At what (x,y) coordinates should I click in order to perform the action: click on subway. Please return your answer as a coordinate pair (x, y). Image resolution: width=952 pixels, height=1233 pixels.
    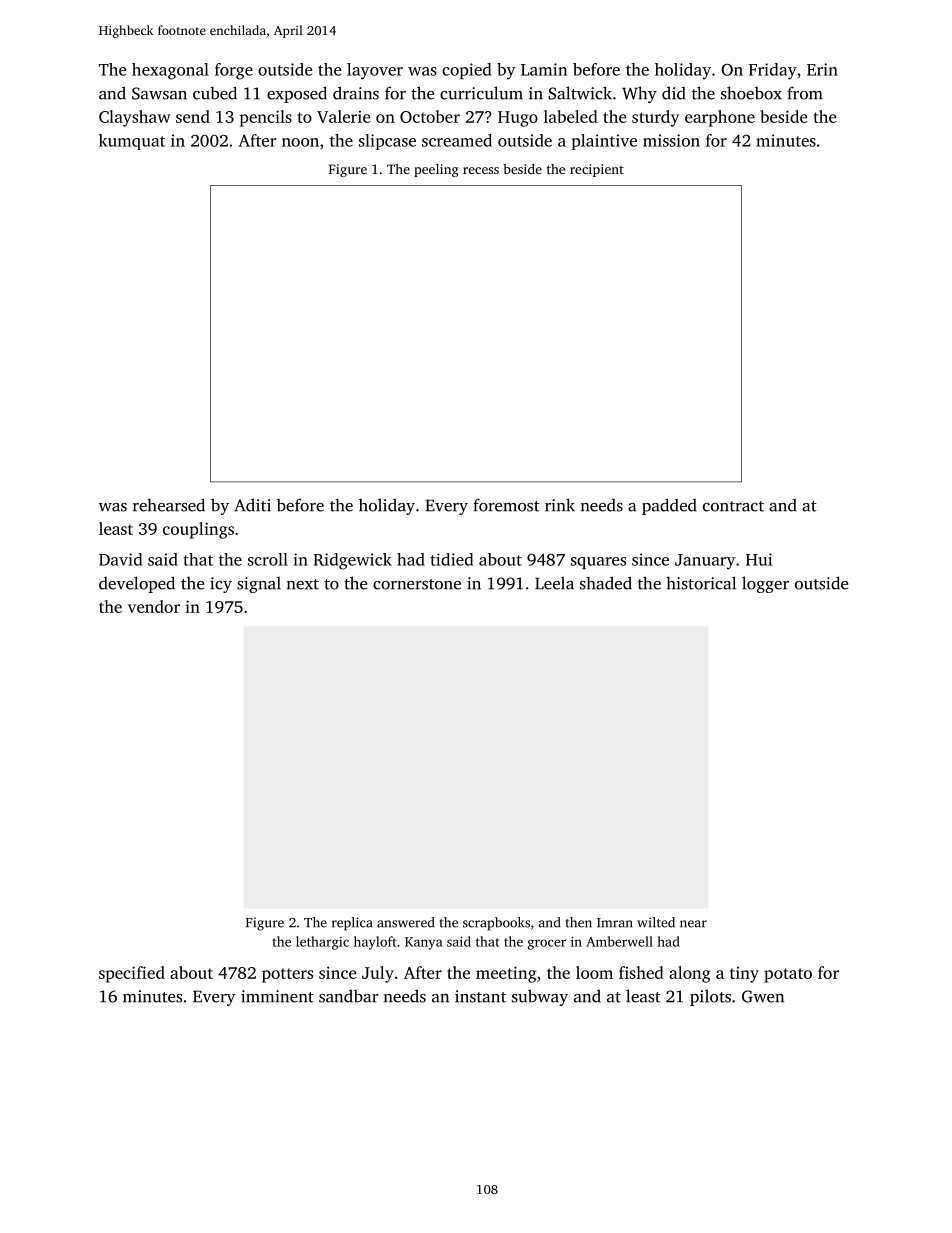
    Looking at the image, I should click on (540, 997).
